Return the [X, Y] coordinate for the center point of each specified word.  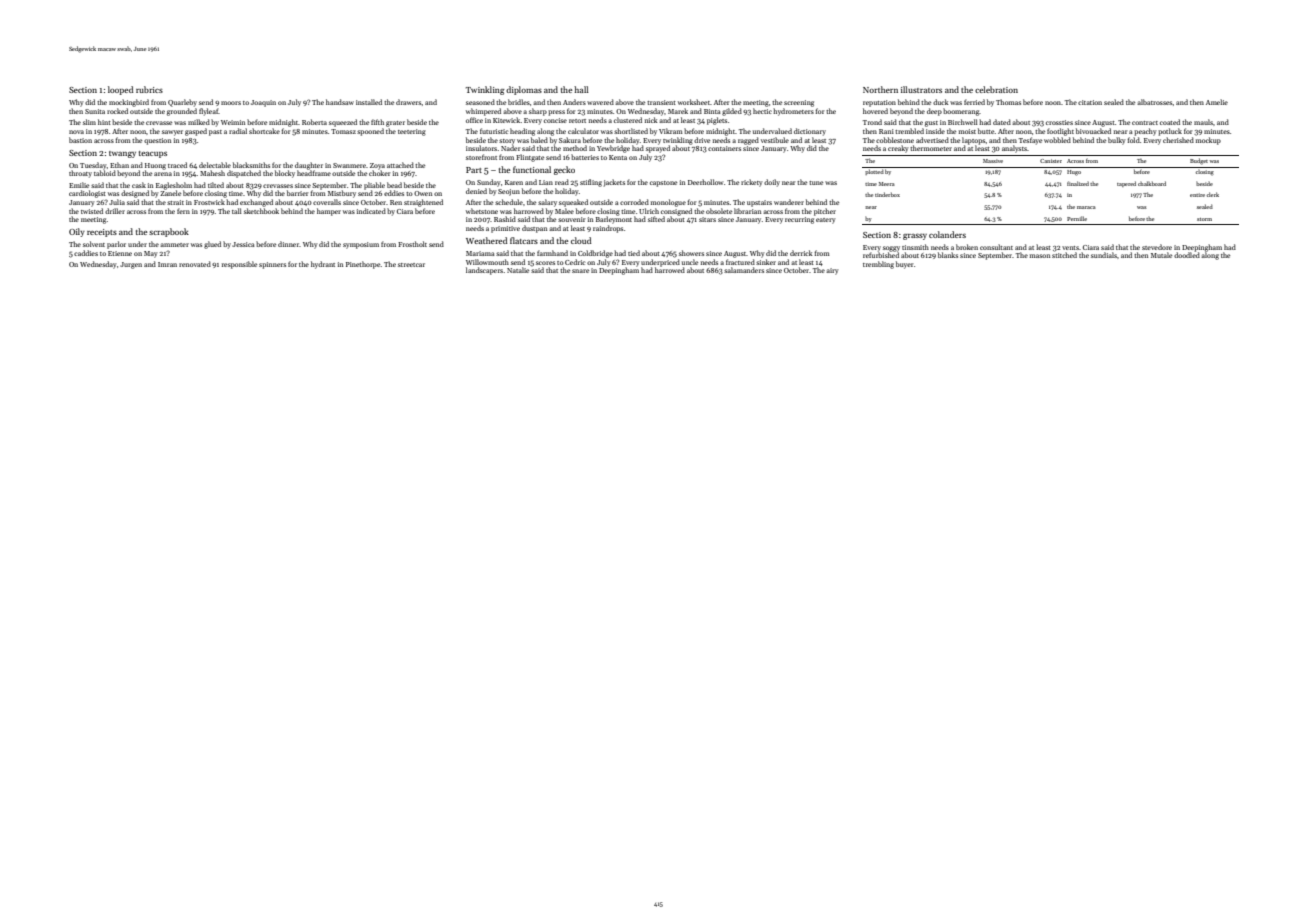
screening [799, 103]
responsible [239, 265]
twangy [122, 154]
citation [1090, 102]
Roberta [314, 122]
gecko [564, 170]
